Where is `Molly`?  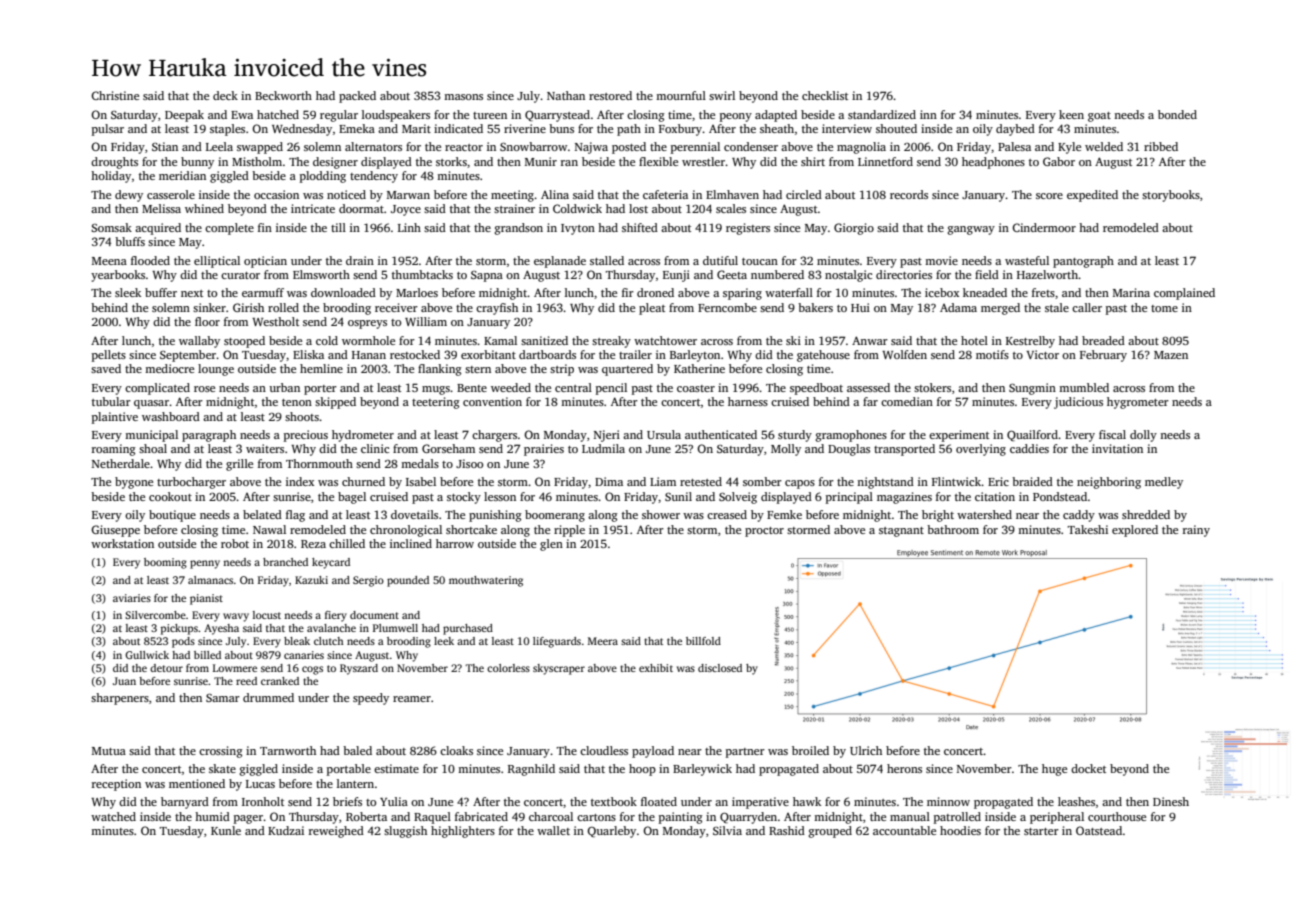
Molly is located at coordinates (786, 450).
